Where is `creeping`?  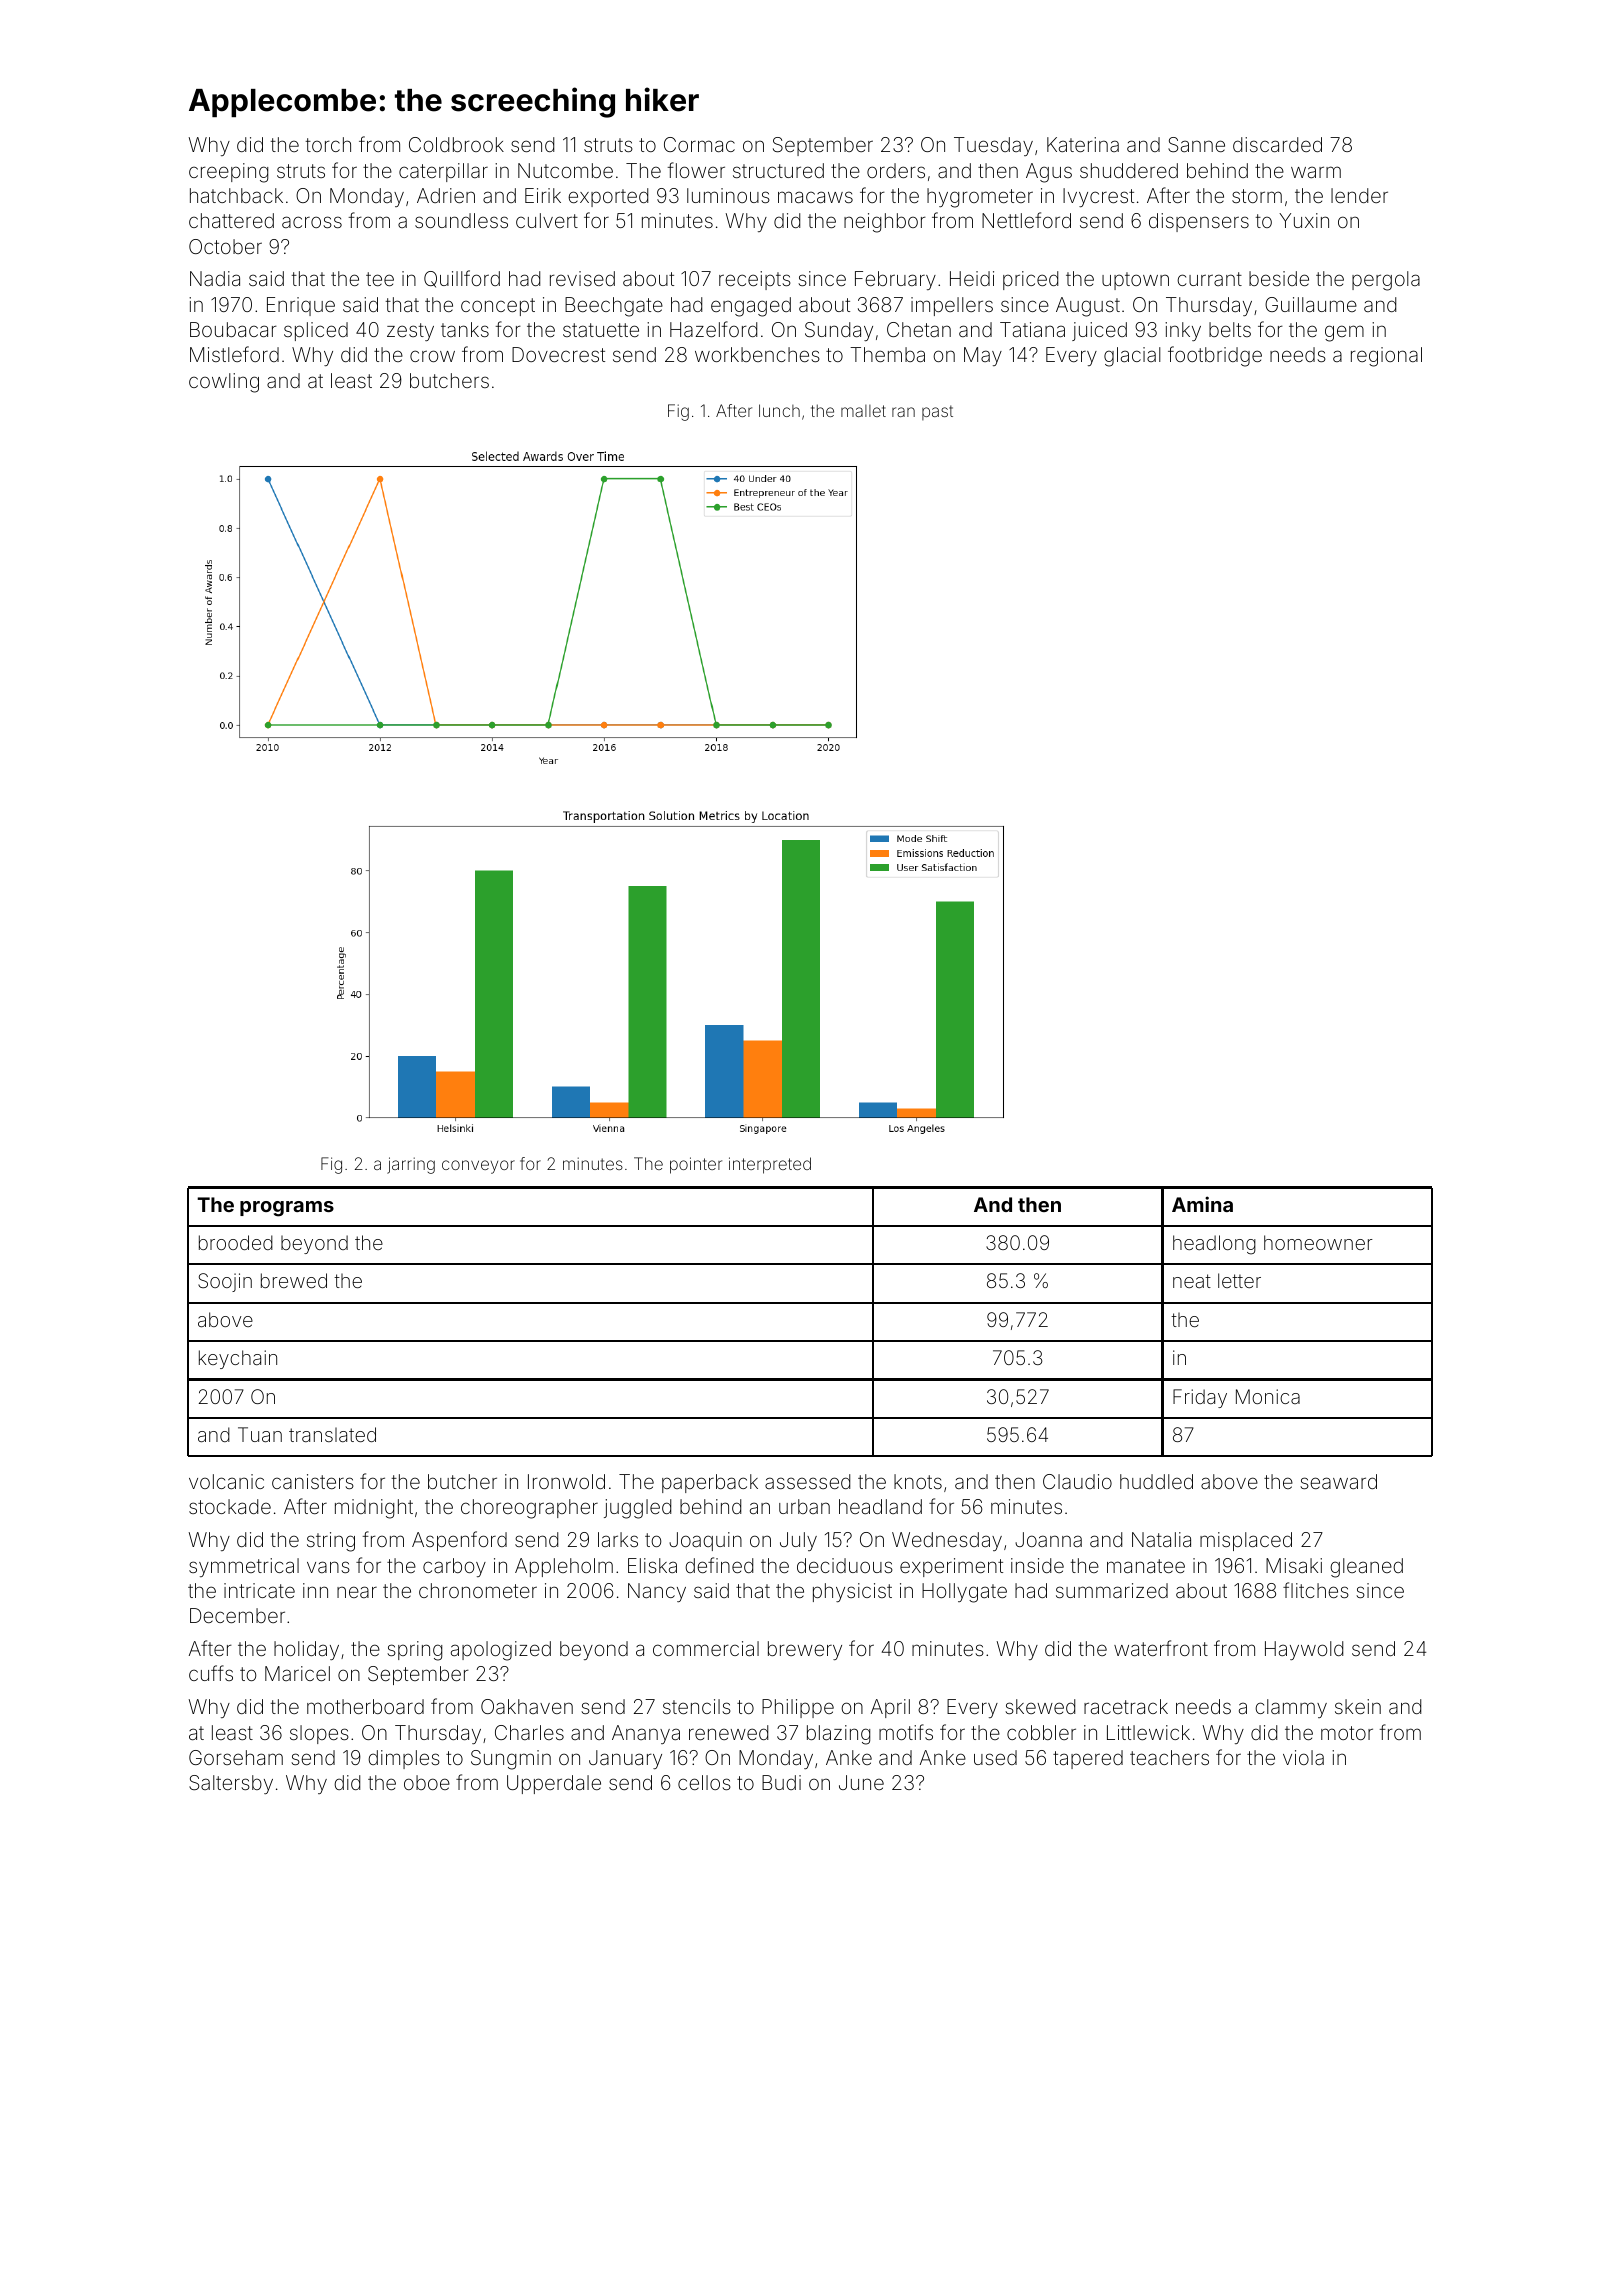 creeping is located at coordinates (228, 173).
